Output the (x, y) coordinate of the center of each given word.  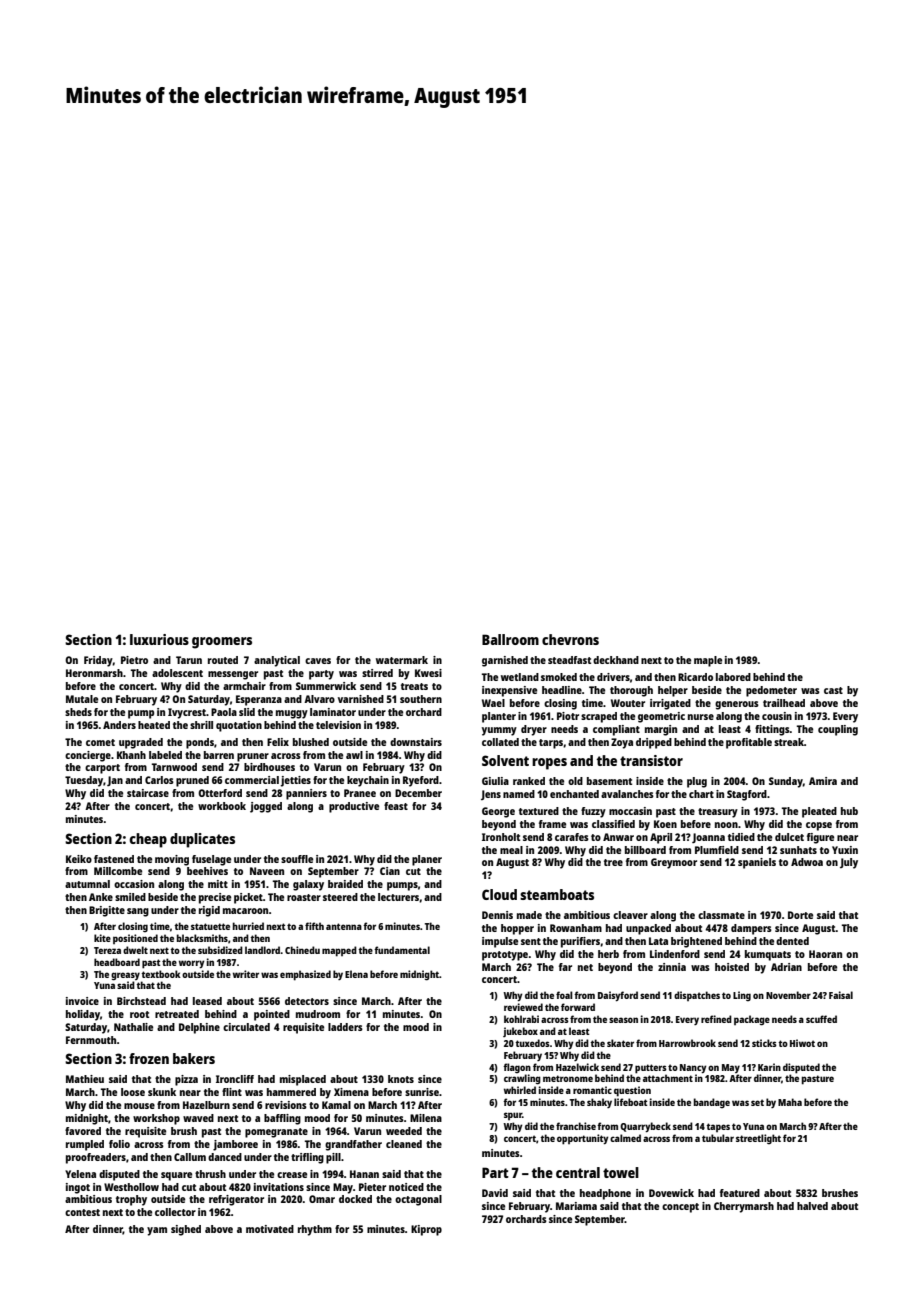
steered (340, 897)
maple (708, 661)
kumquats (768, 955)
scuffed (821, 1019)
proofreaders (96, 1158)
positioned (135, 939)
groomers (222, 643)
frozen (149, 1058)
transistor (651, 760)
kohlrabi (521, 1019)
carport (102, 769)
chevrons (570, 639)
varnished (361, 699)
